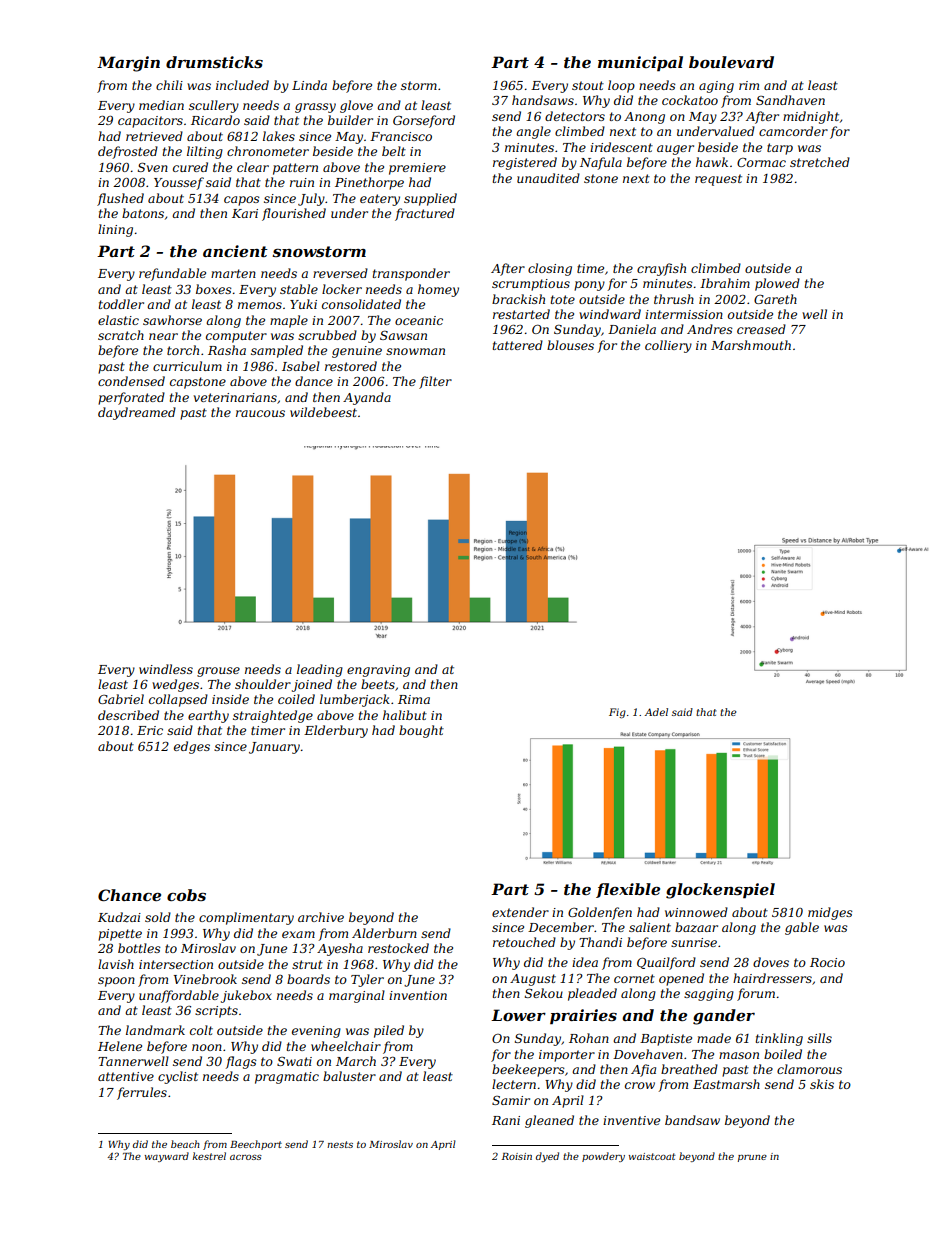  Describe the element at coordinates (777, 284) in the image. I see `plowed` at that location.
